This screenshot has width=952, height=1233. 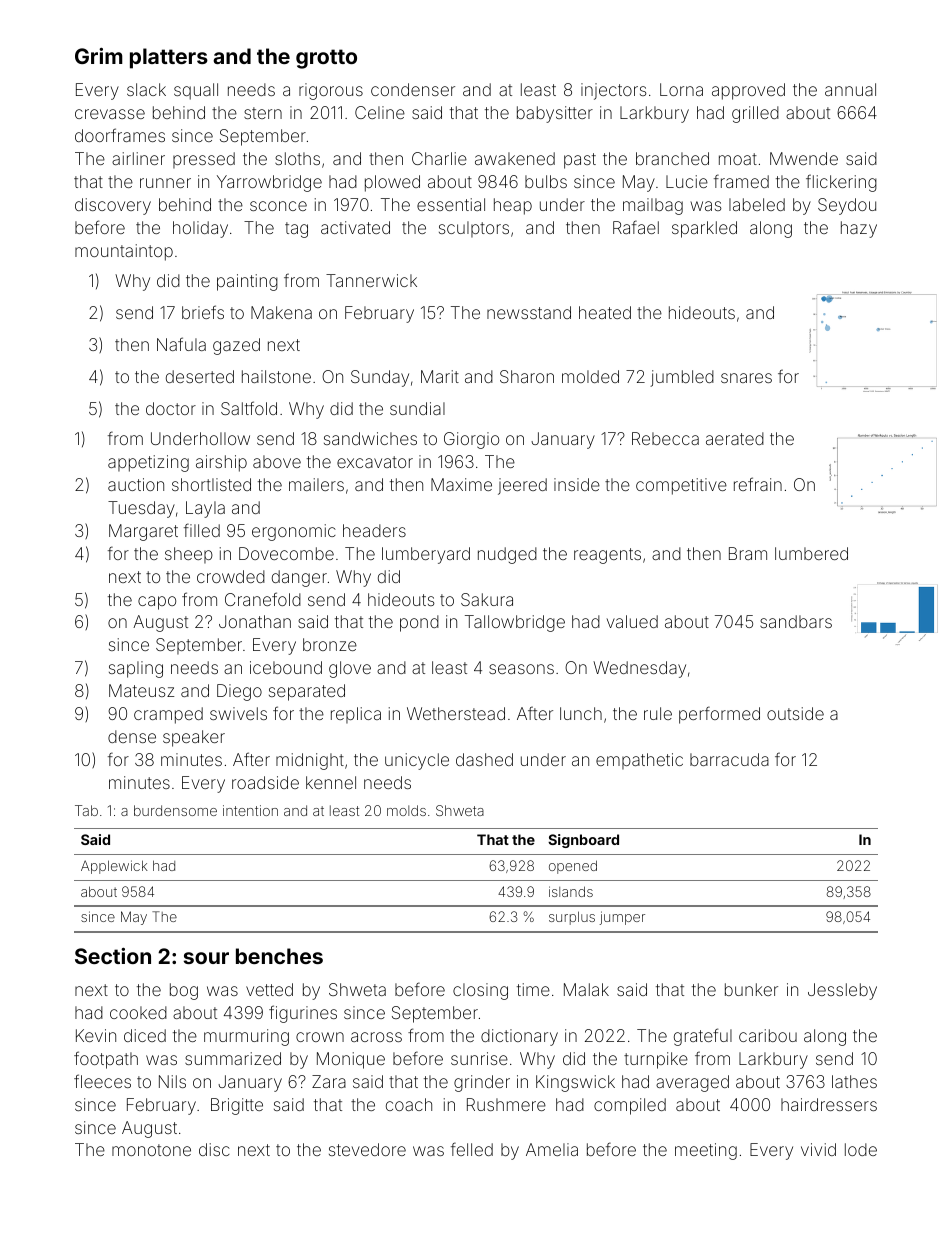 I want to click on appetizing, so click(x=148, y=463).
